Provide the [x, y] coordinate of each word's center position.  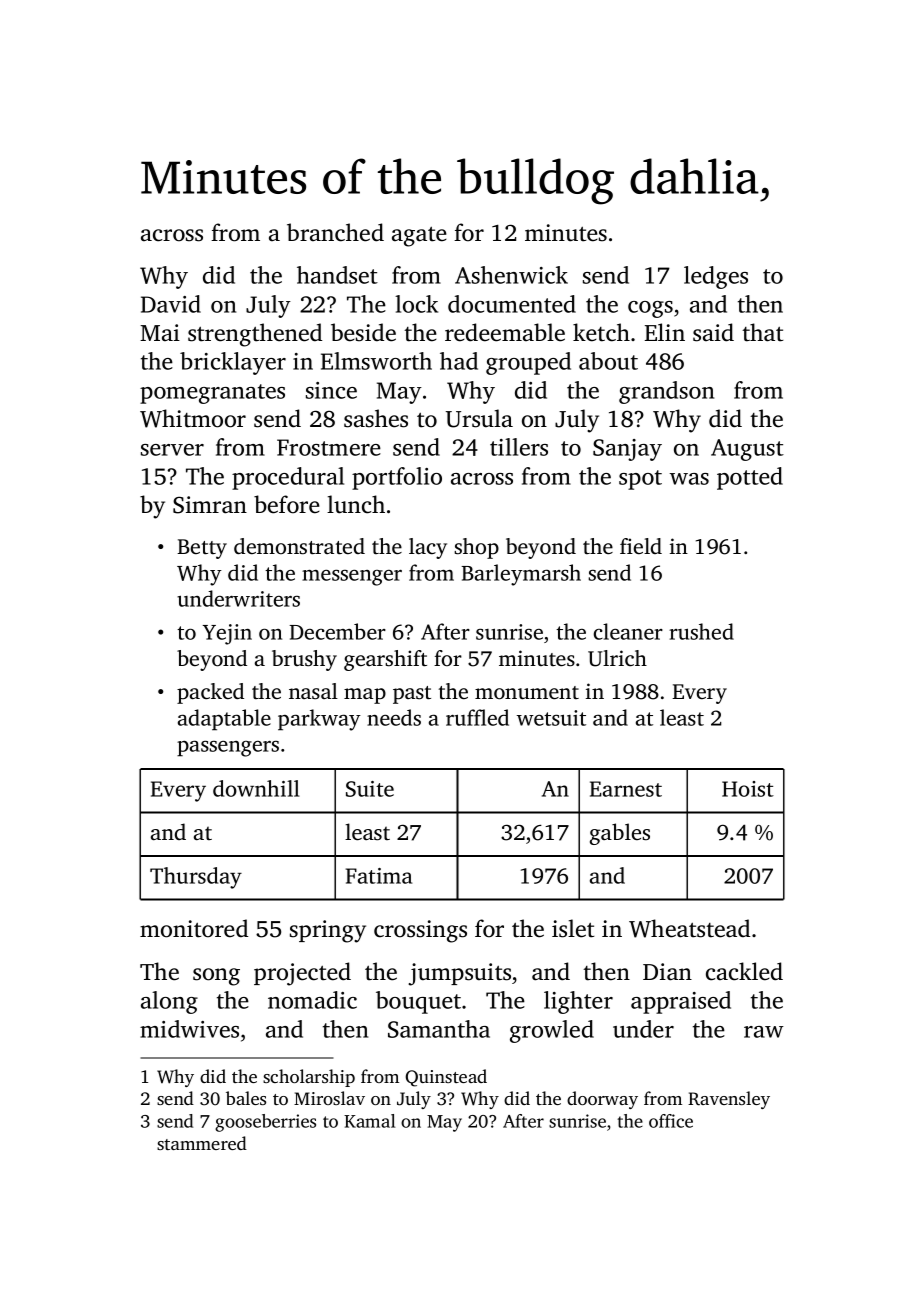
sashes [376, 418]
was [689, 479]
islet [573, 928]
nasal [313, 691]
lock [416, 304]
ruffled [477, 717]
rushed [701, 631]
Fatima [379, 876]
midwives [189, 1029]
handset [337, 275]
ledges [716, 277]
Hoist [748, 789]
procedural [288, 478]
